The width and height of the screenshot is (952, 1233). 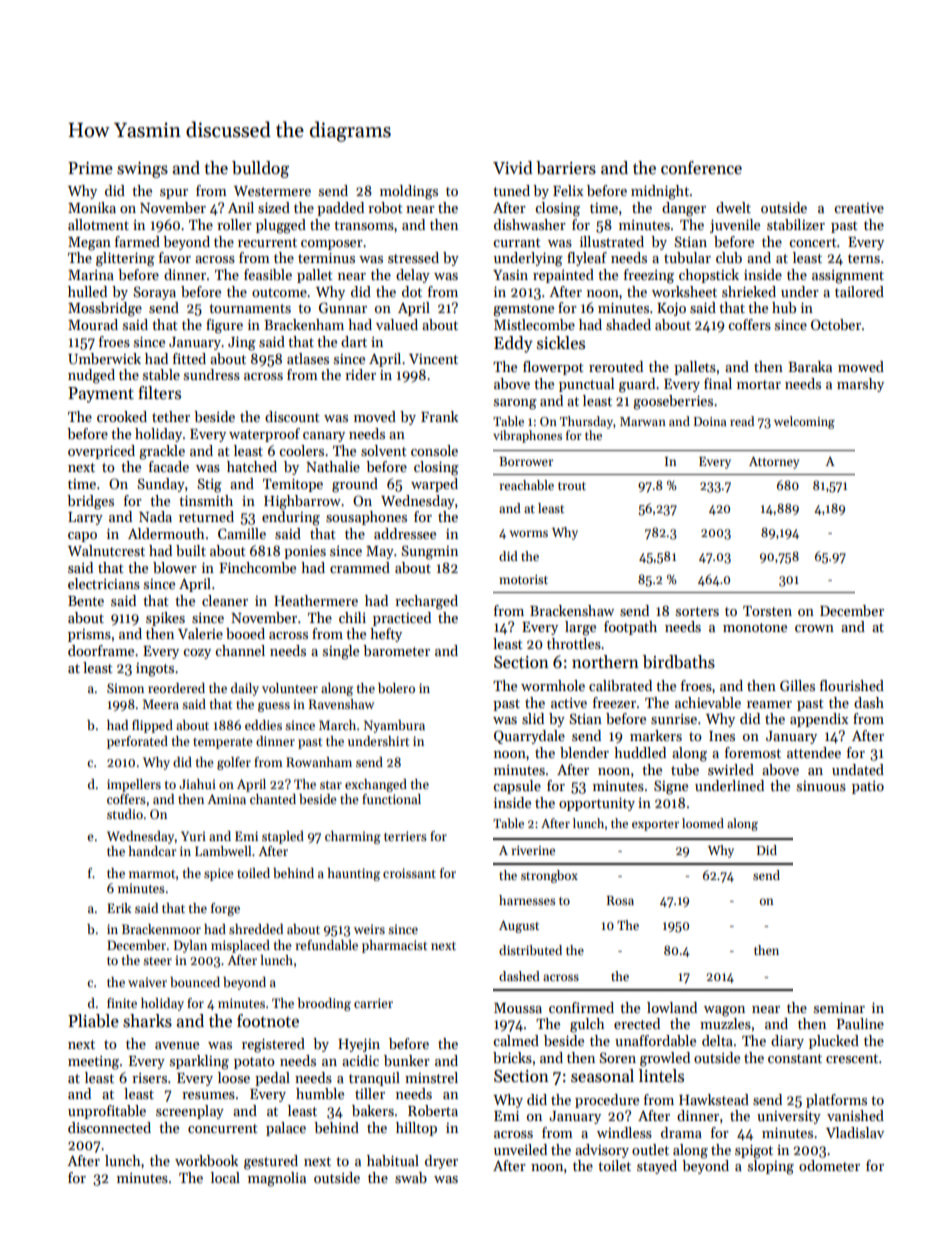 What do you see at coordinates (395, 946) in the screenshot?
I see `pharmacist` at bounding box center [395, 946].
